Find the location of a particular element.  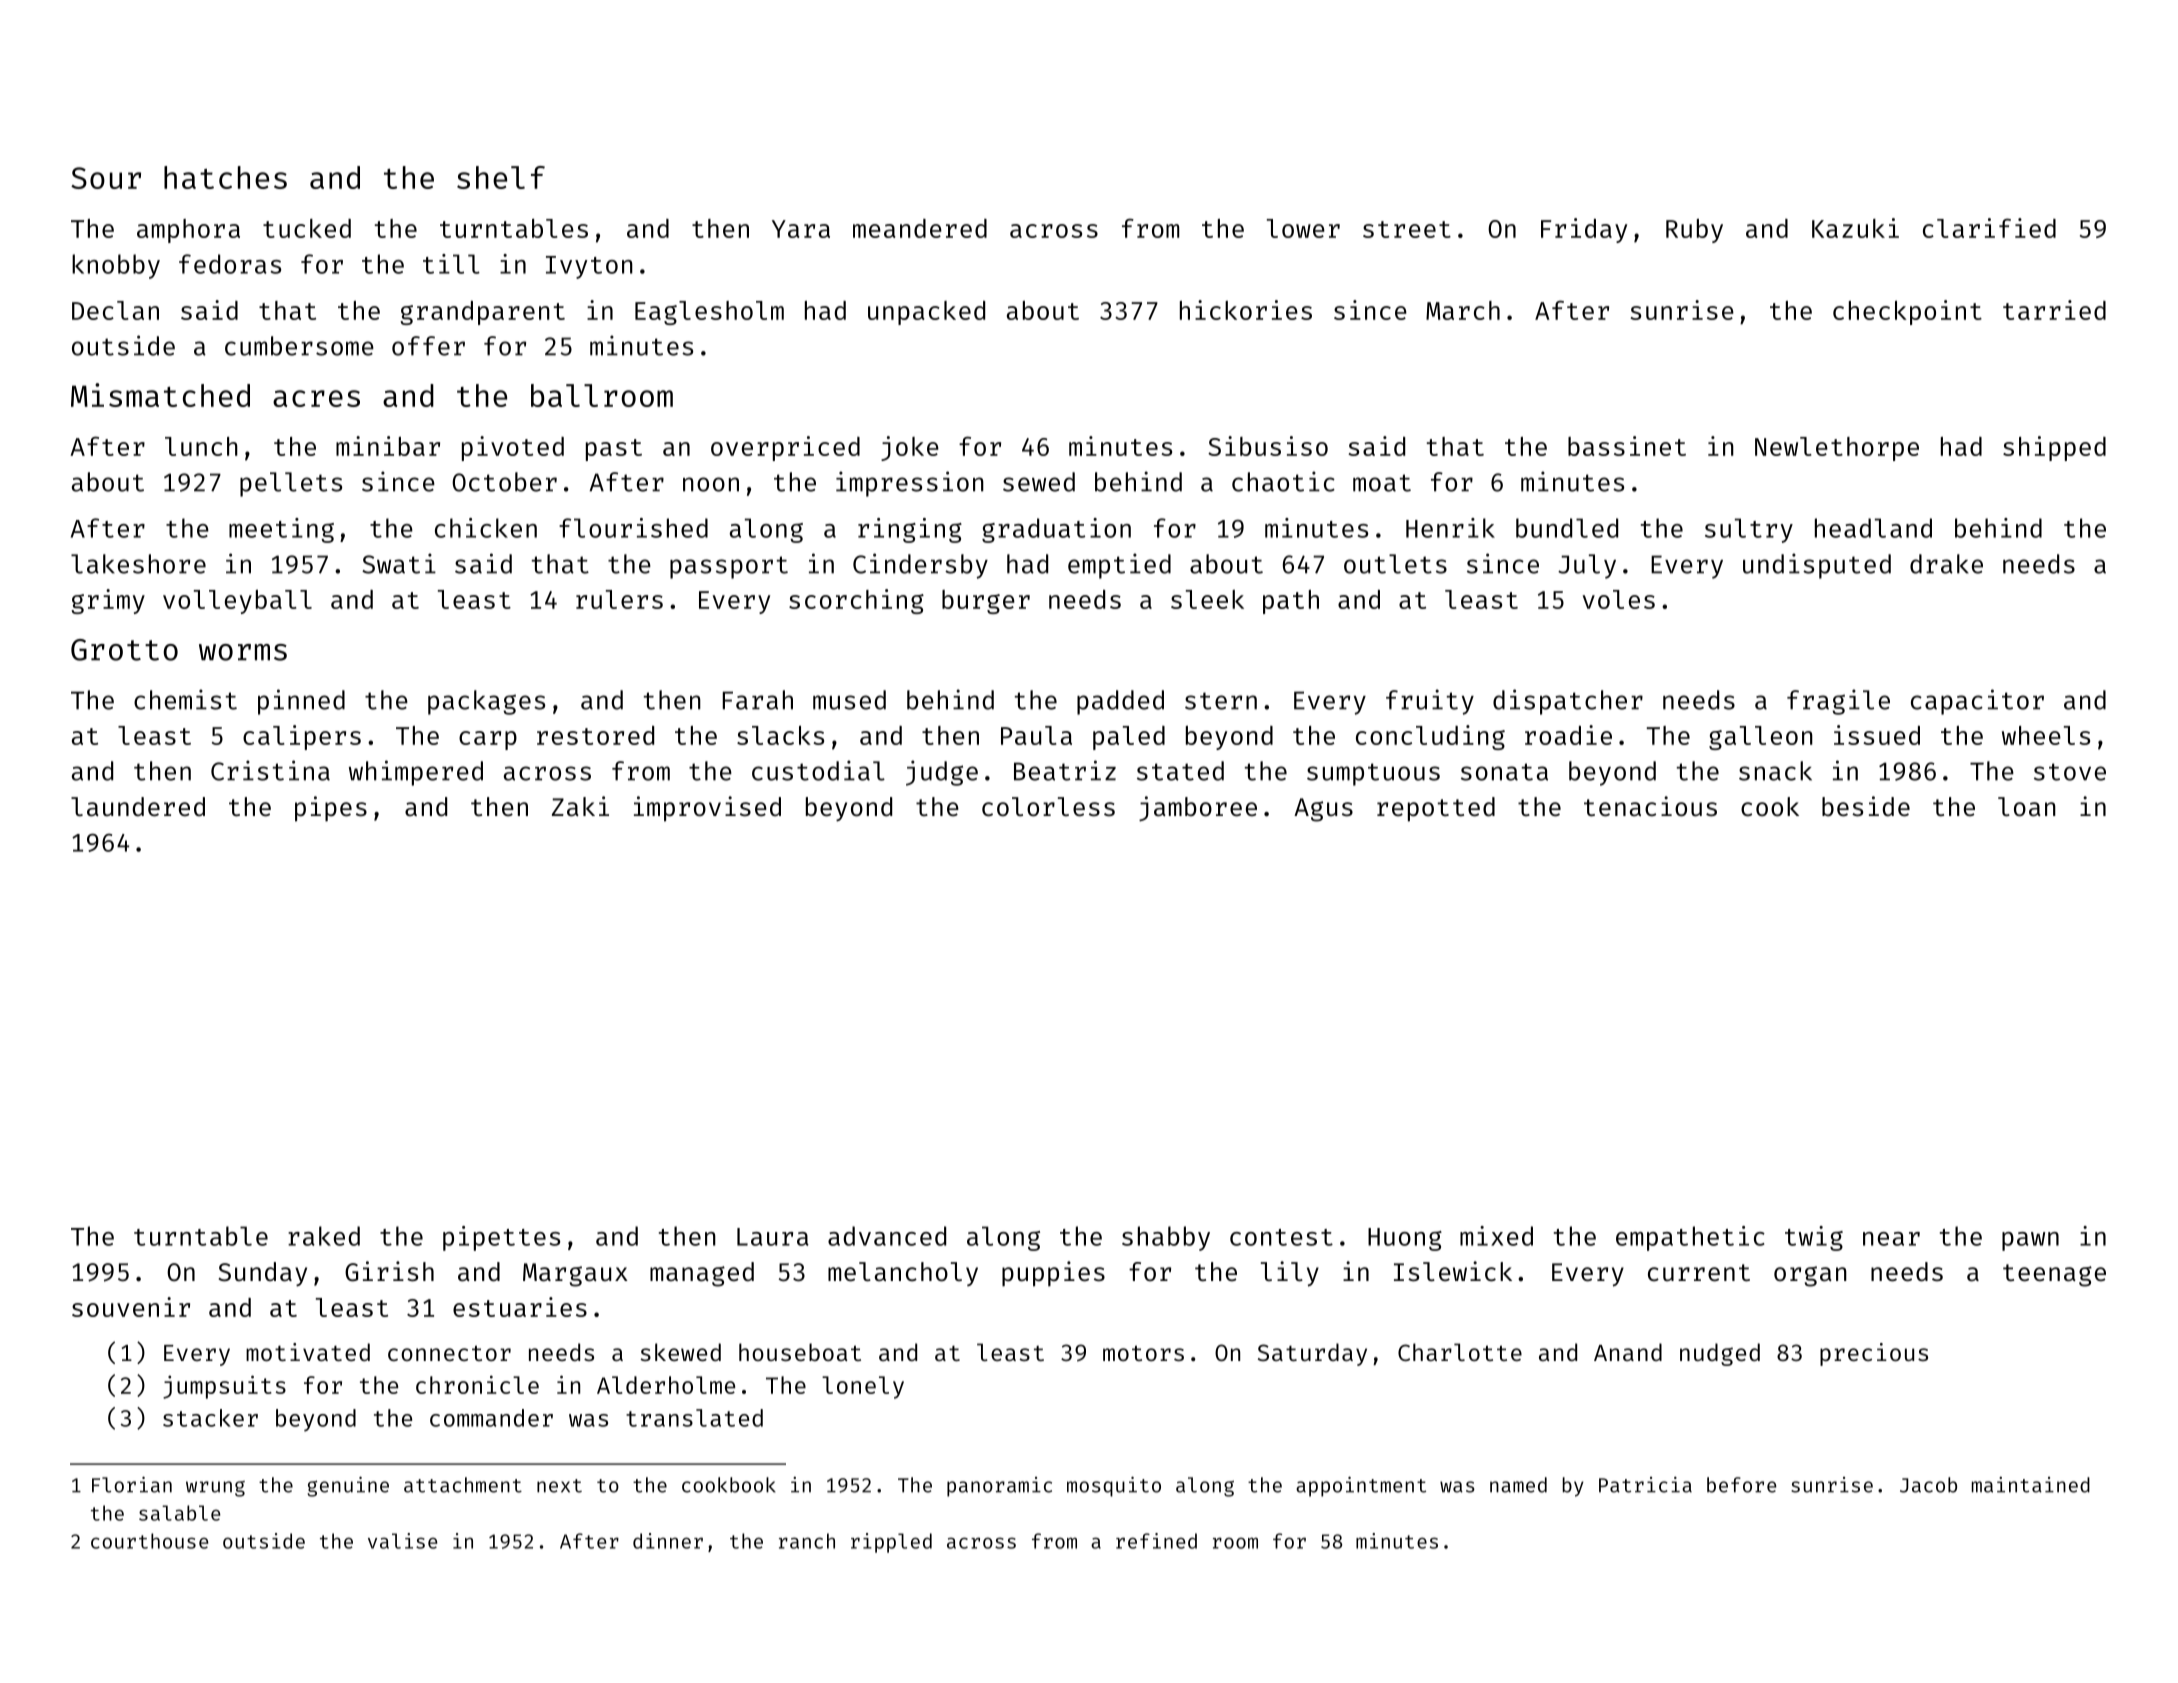

near is located at coordinates (1891, 1239).
